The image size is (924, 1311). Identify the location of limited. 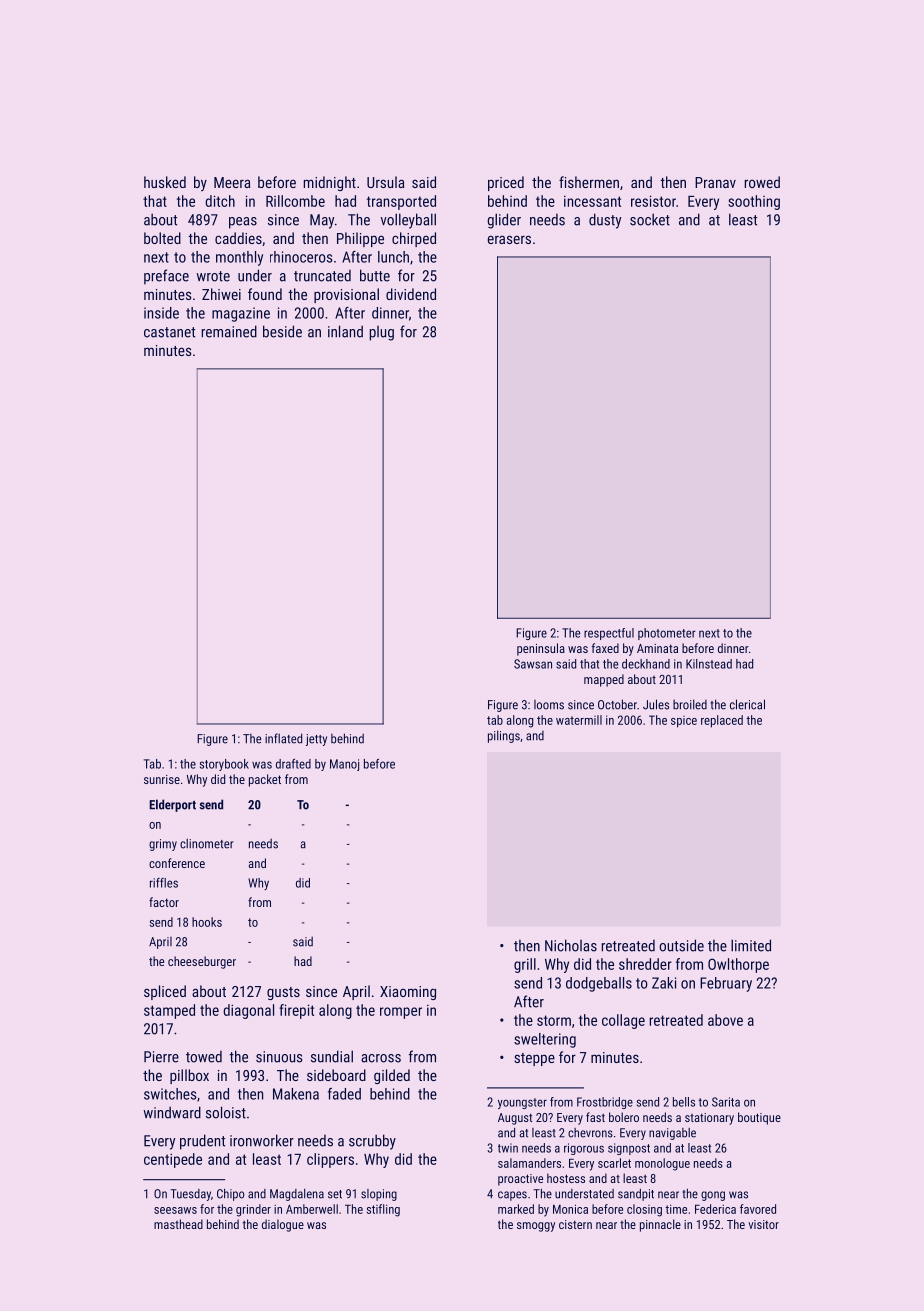
(751, 945).
